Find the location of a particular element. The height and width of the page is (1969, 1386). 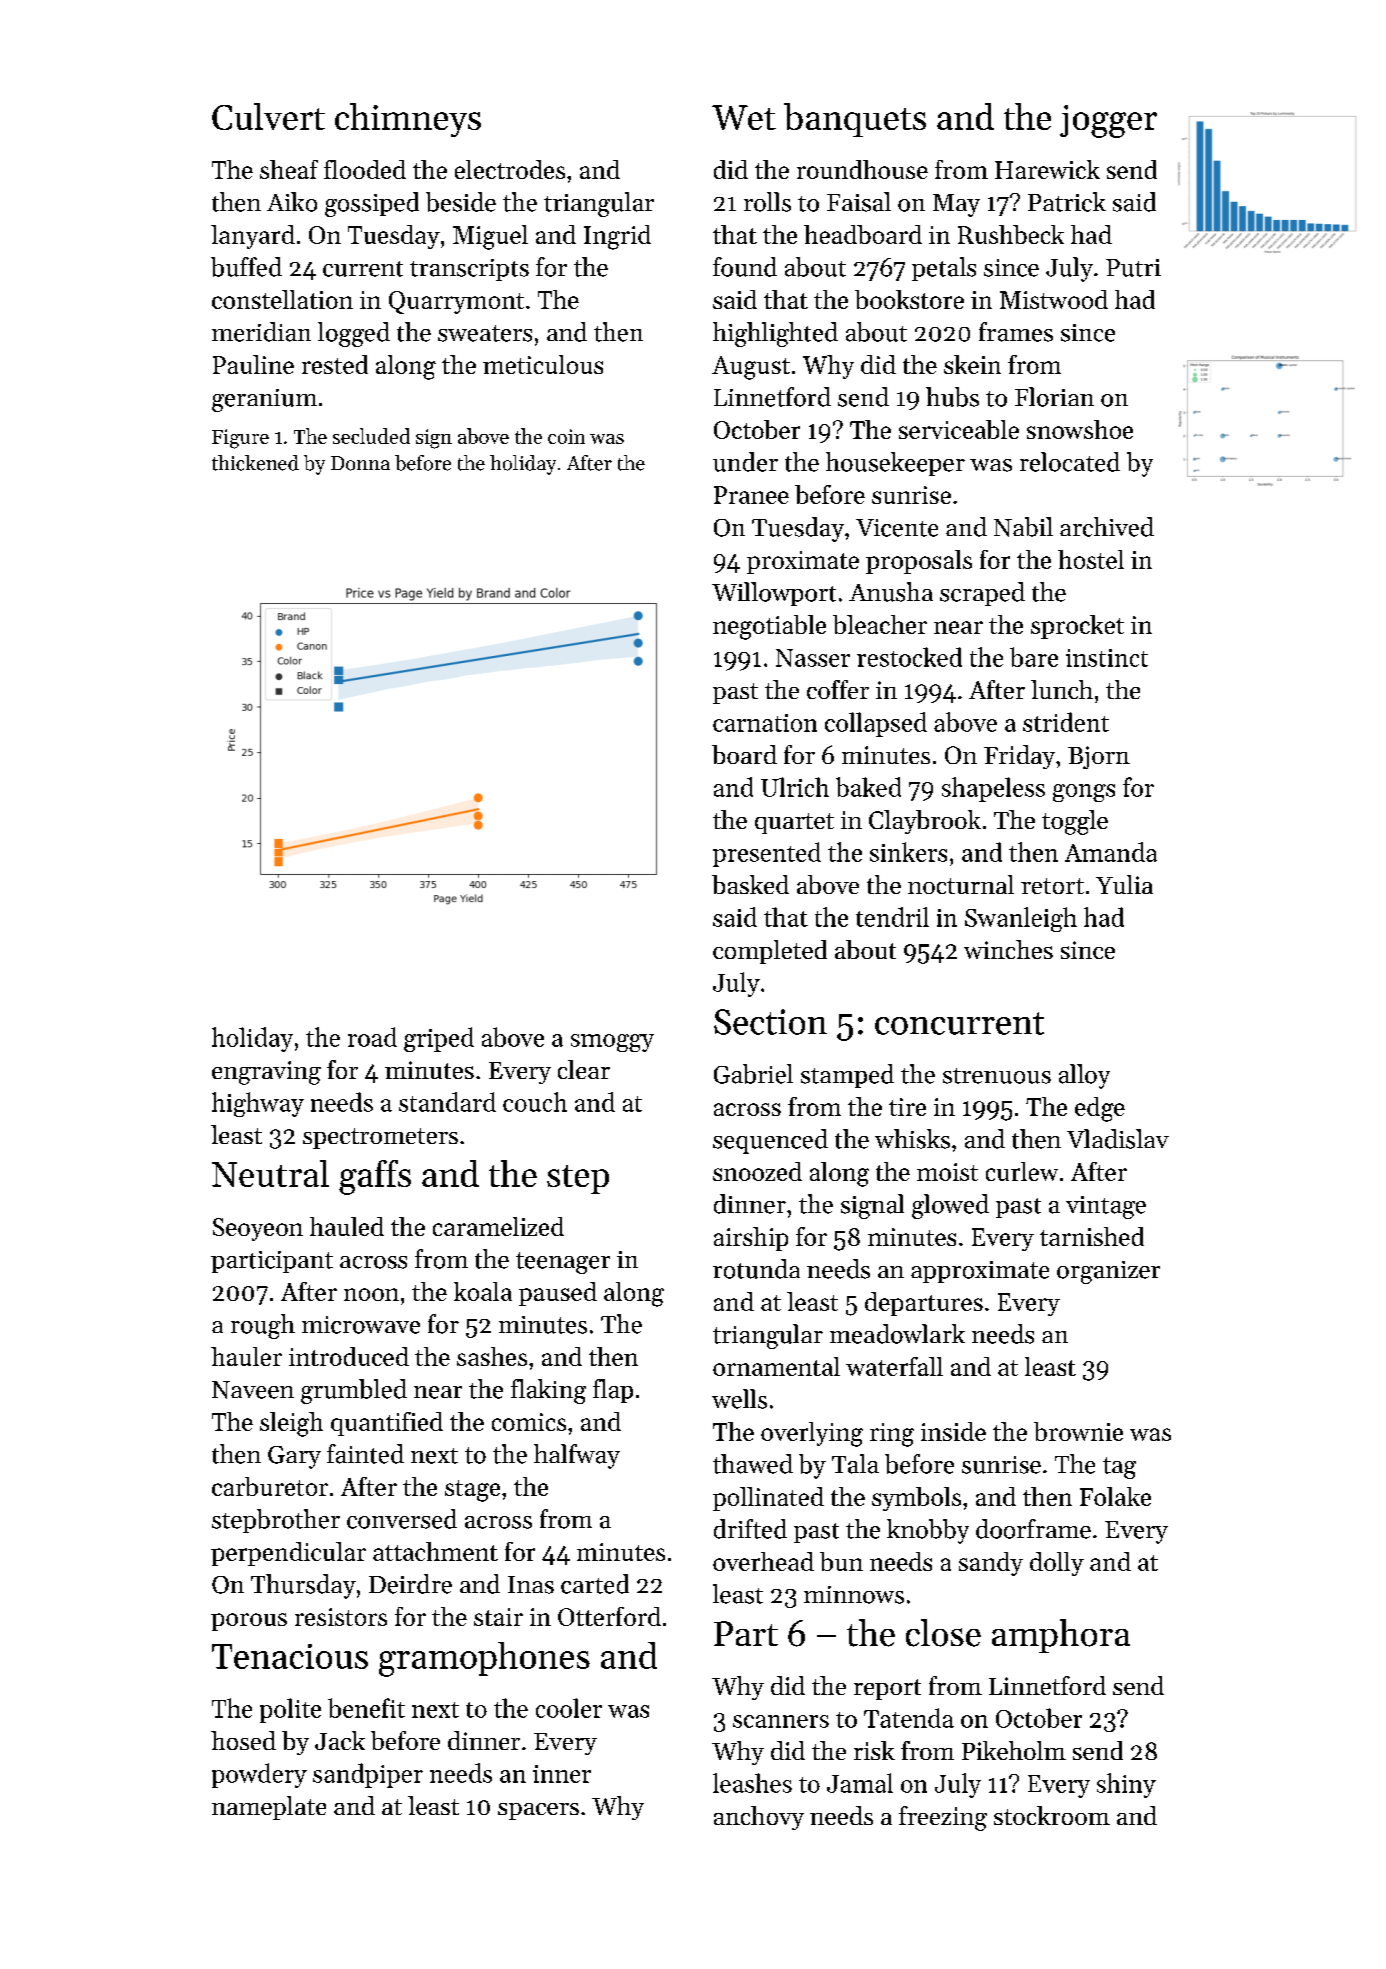

sandpiper is located at coordinates (368, 1775).
